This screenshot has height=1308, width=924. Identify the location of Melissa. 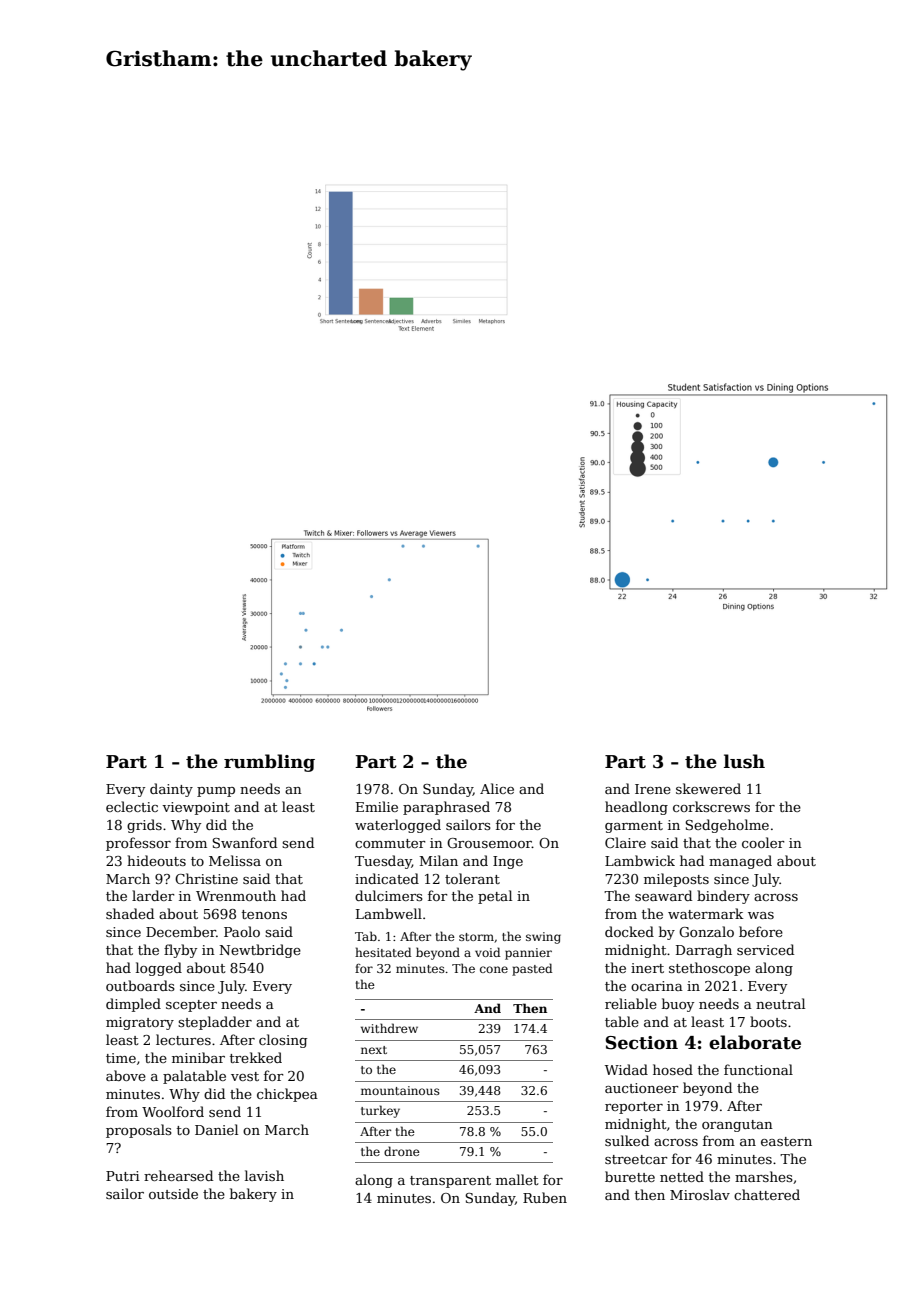
(235, 860).
